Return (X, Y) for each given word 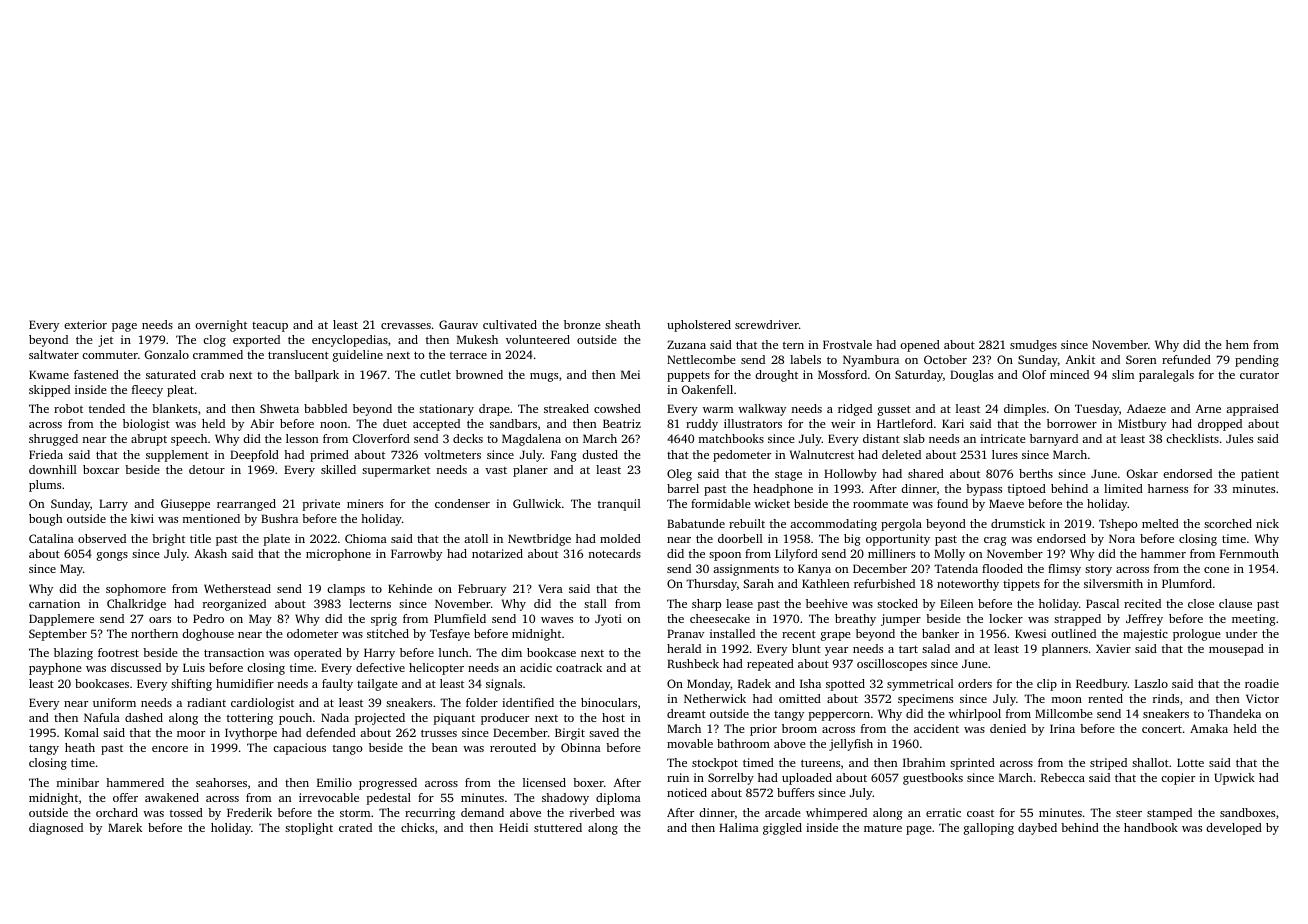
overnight (221, 326)
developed (1234, 829)
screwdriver (767, 324)
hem (1237, 344)
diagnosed (56, 829)
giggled (782, 829)
